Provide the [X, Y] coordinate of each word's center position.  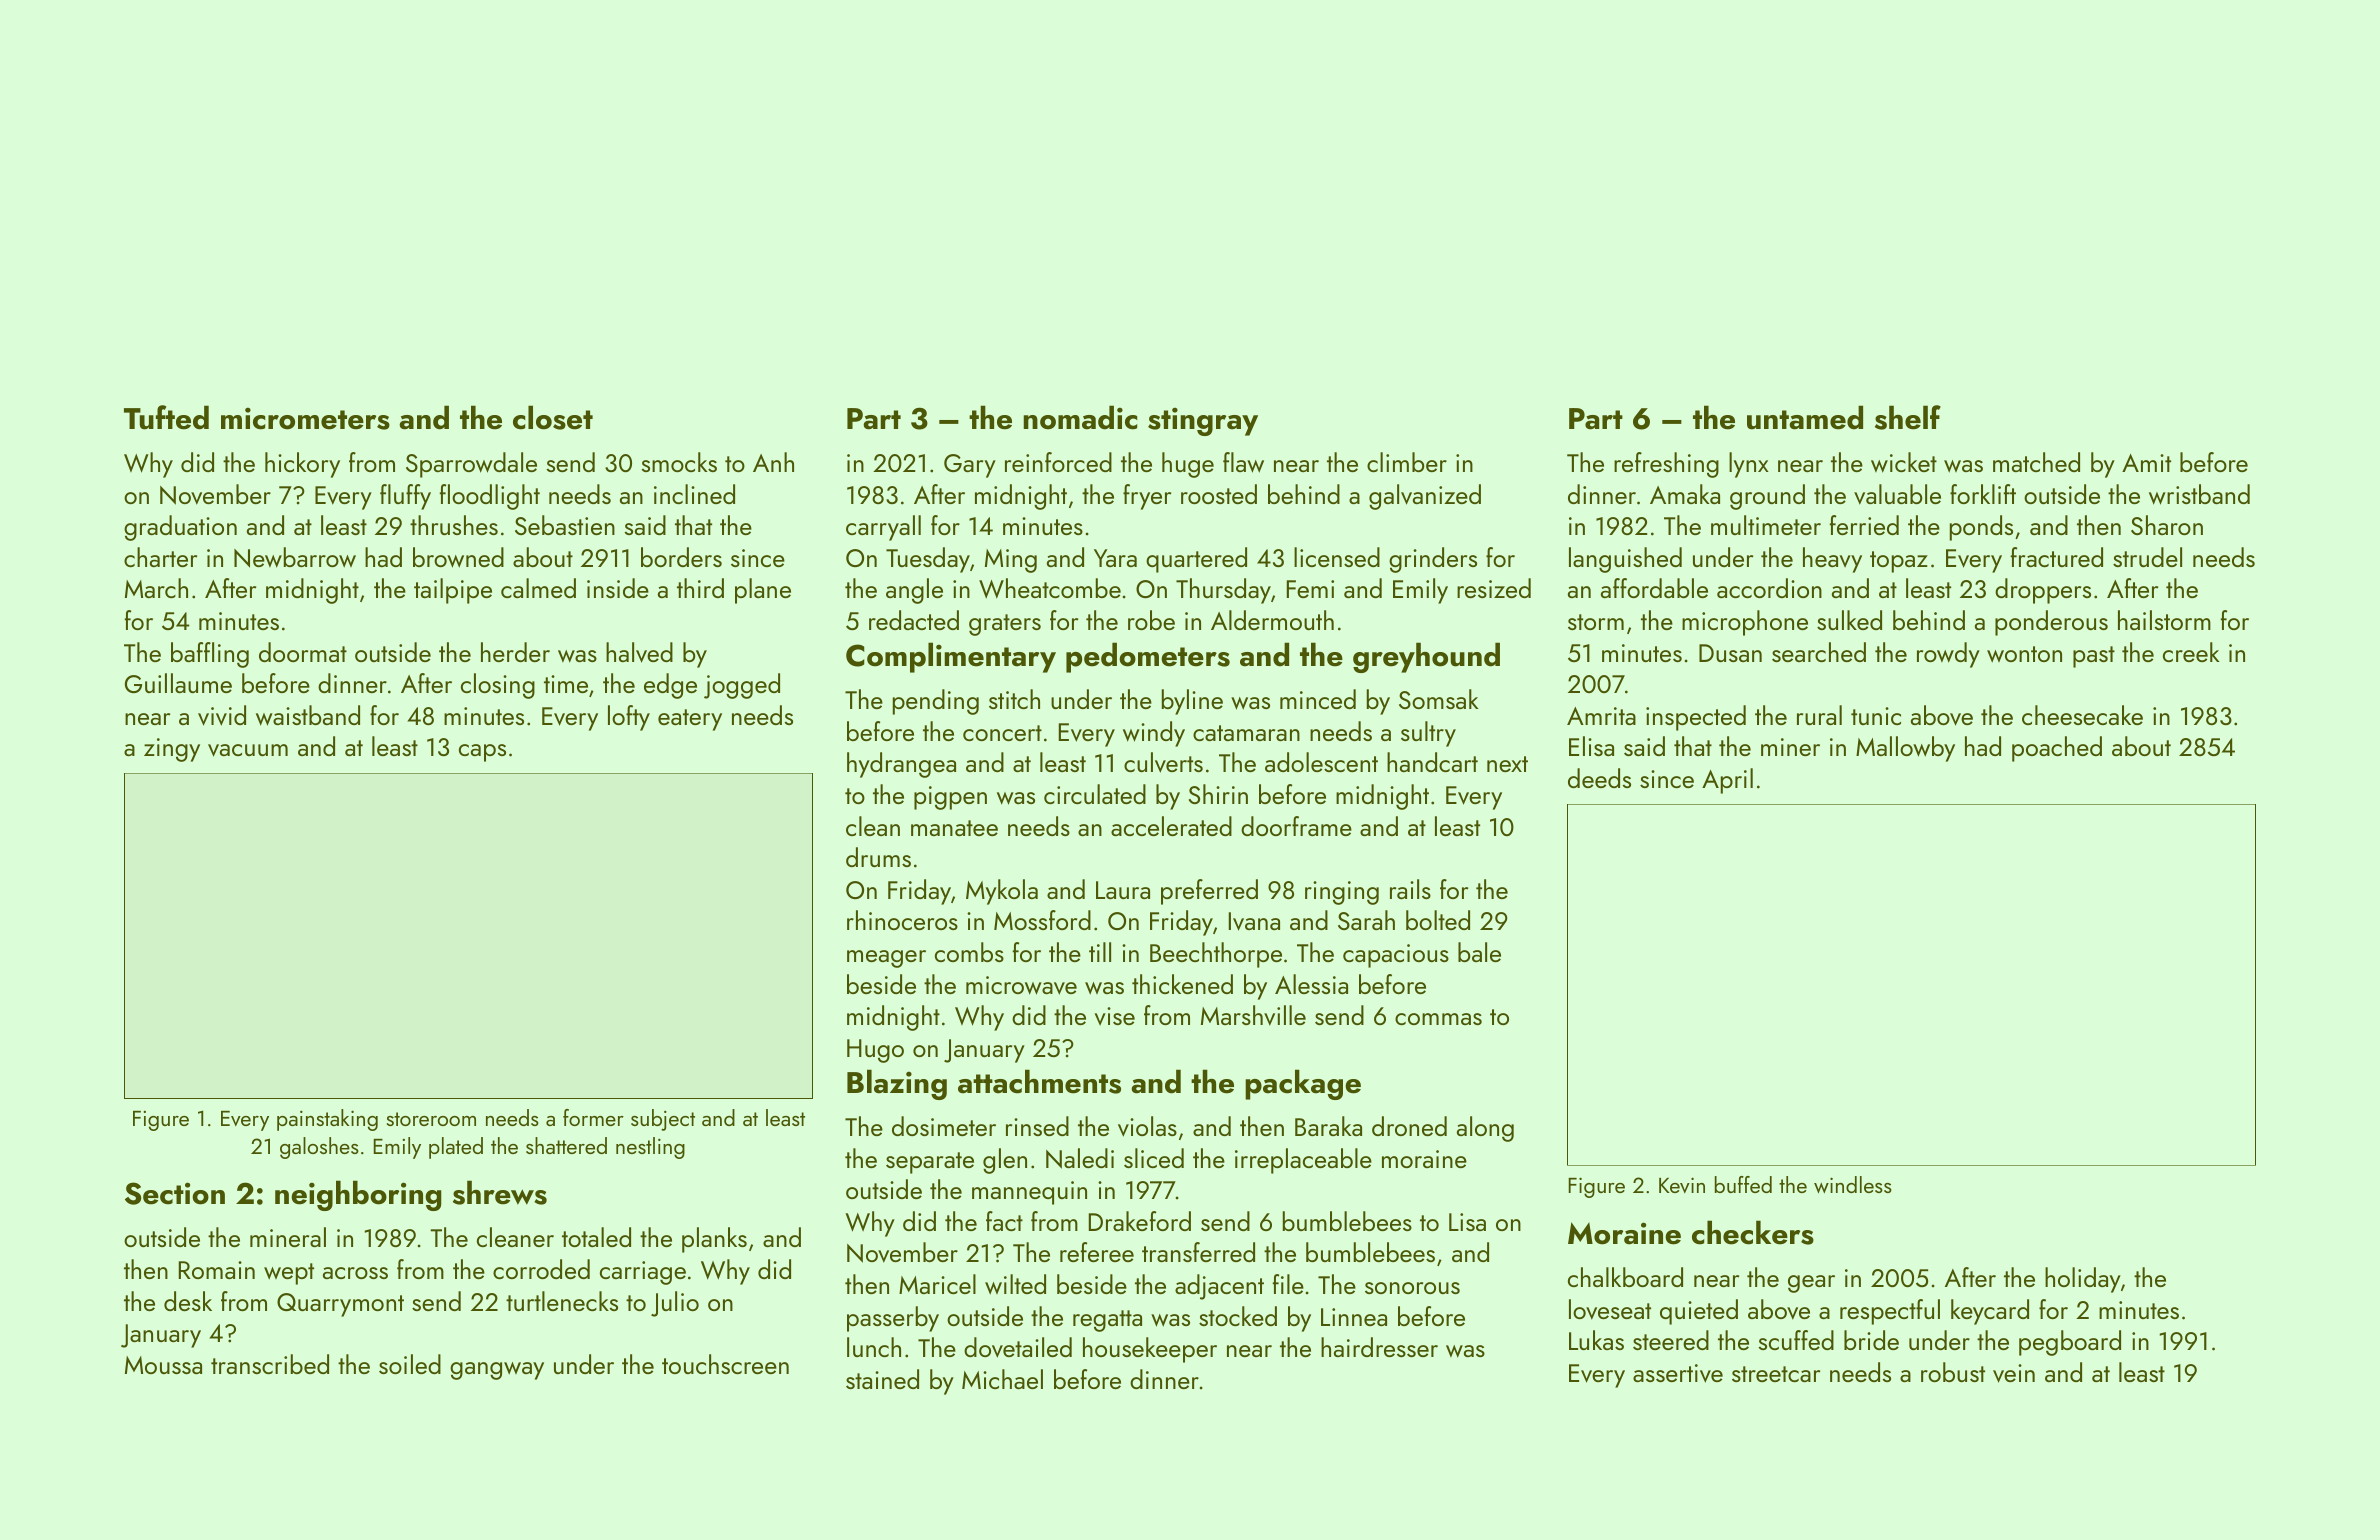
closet [553, 417]
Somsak [1438, 699]
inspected [1696, 718]
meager [886, 959]
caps [482, 753]
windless [1853, 1184]
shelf [1908, 417]
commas [1438, 1019]
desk [188, 1301]
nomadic [1080, 417]
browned [458, 557]
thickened [1182, 984]
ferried [1864, 525]
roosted [1219, 494]
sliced [1154, 1158]
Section [175, 1193]
